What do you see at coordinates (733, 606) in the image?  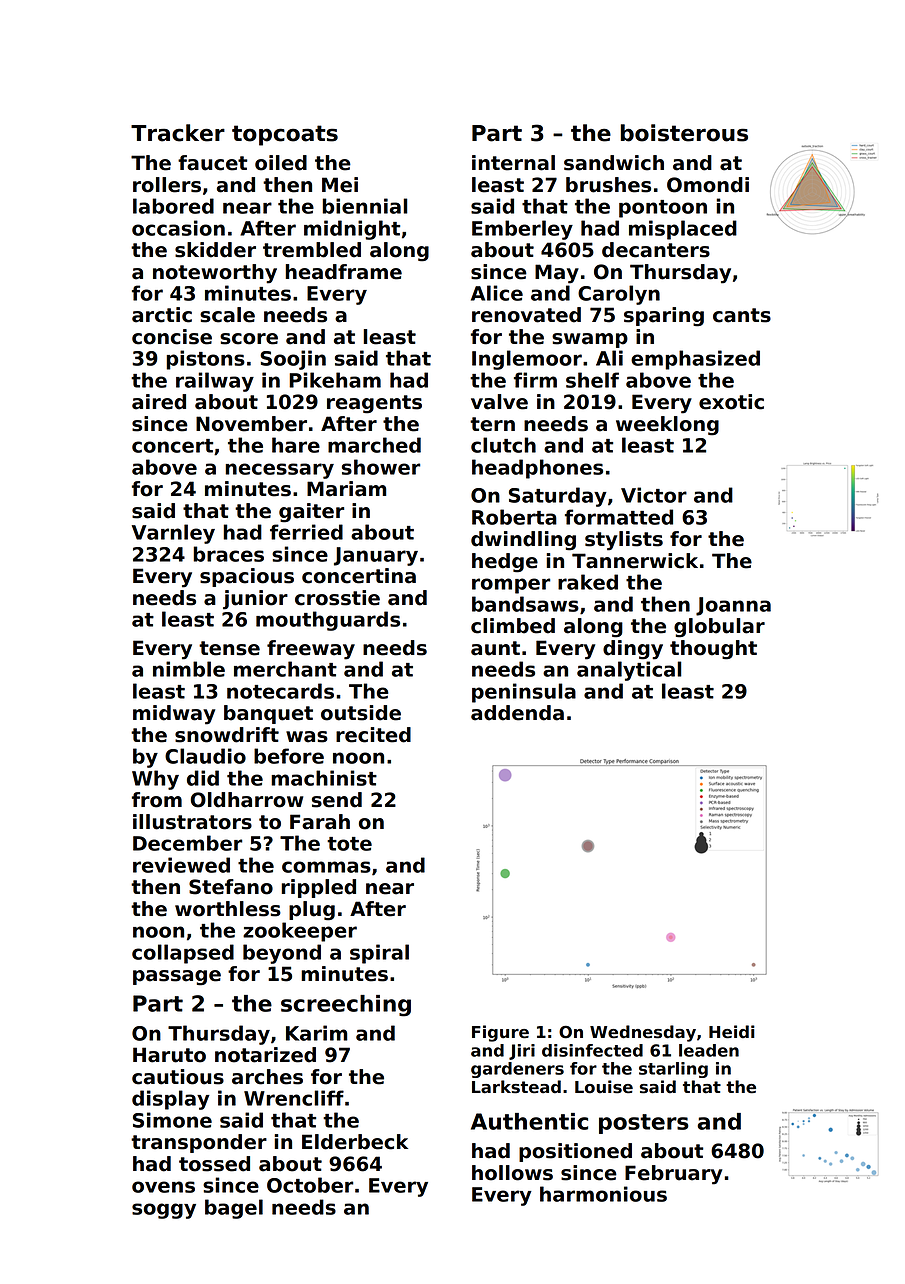 I see `Joanna` at bounding box center [733, 606].
